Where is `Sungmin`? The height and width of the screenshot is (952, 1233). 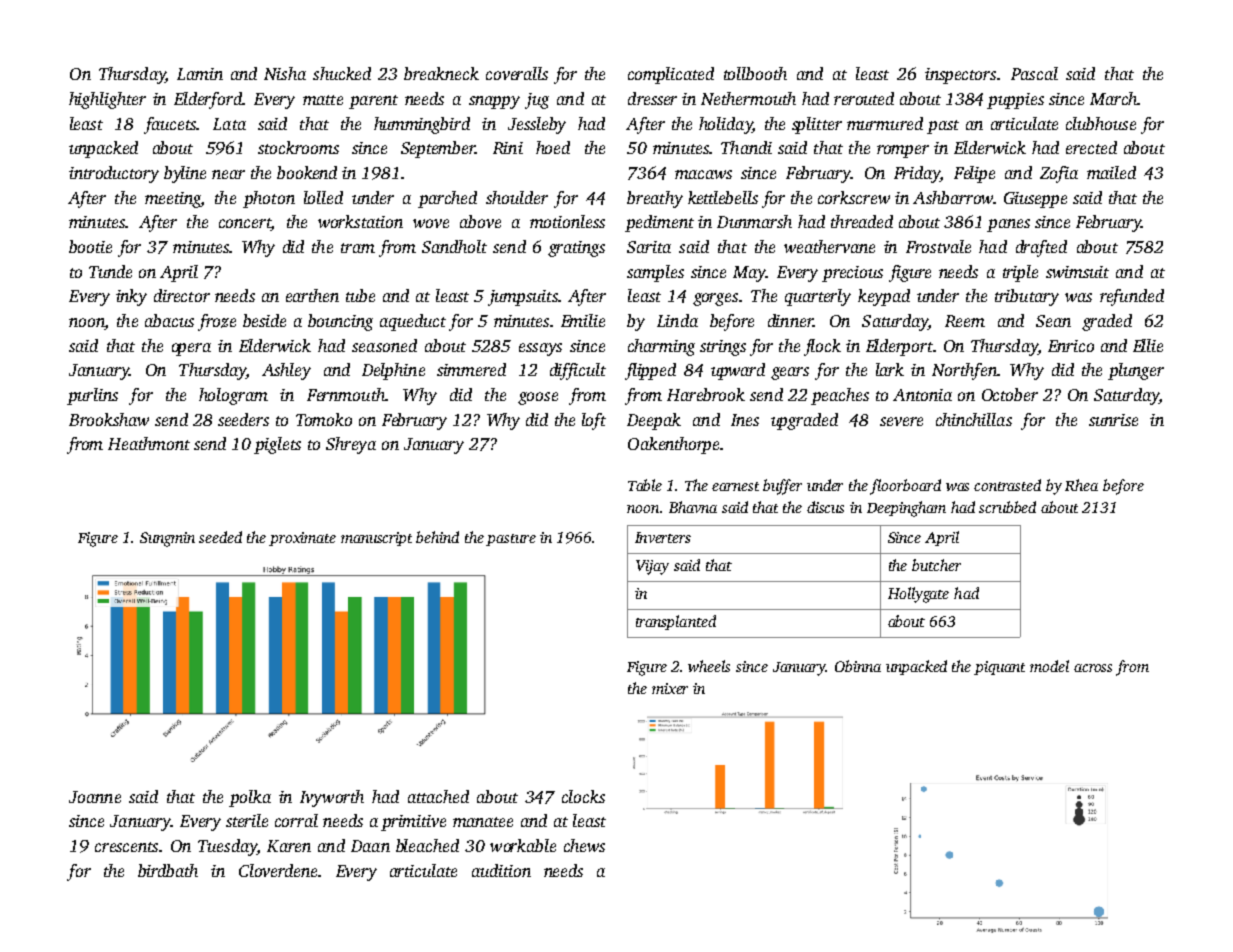
Sungmin is located at coordinates (167, 539).
